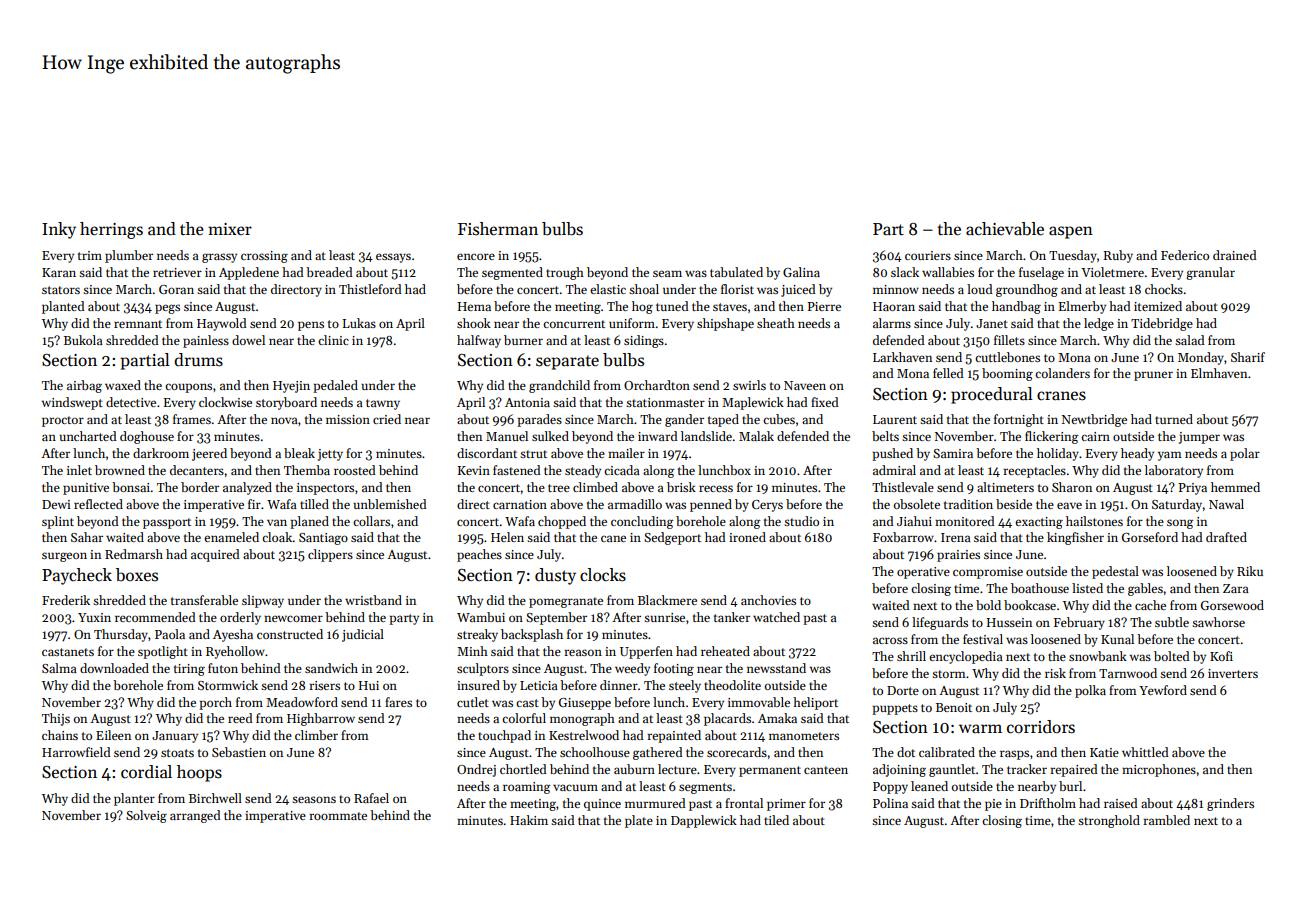  I want to click on stronghold, so click(1109, 821).
